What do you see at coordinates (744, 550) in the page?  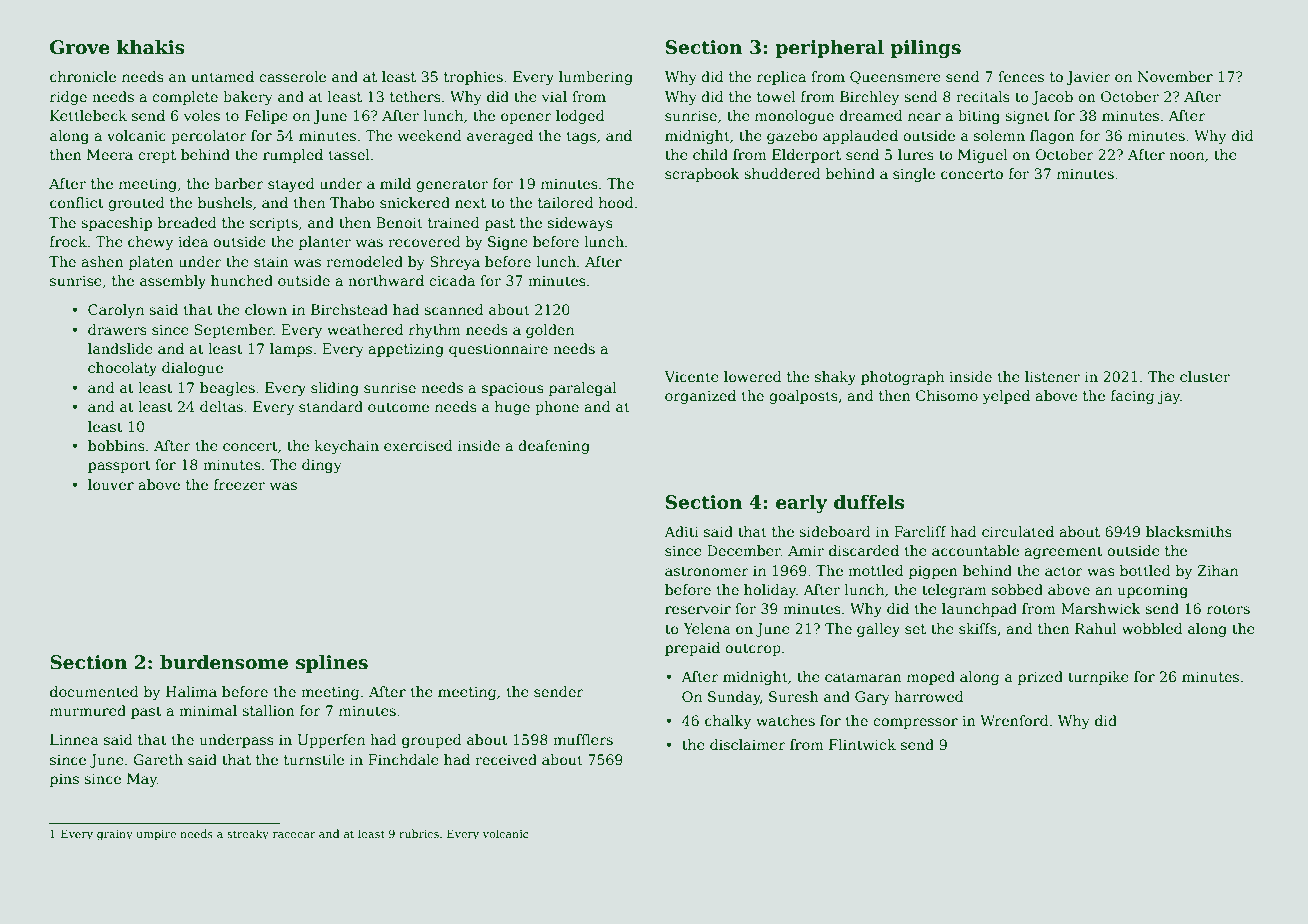 I see `December` at bounding box center [744, 550].
